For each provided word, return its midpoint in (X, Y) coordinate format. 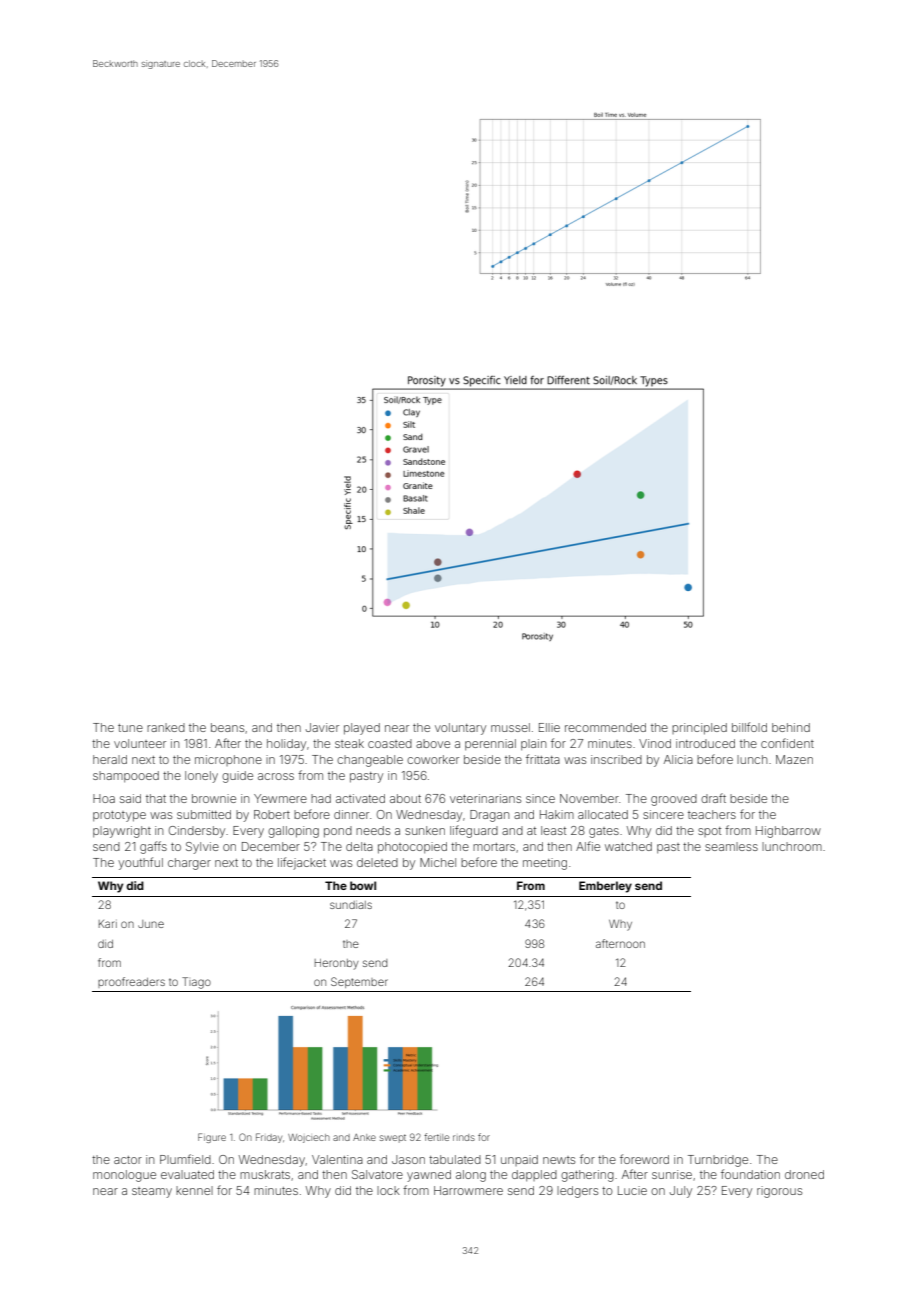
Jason (408, 1159)
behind (791, 727)
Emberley (605, 887)
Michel (438, 862)
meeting (545, 864)
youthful (140, 863)
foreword (644, 1159)
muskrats (265, 1174)
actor (128, 1160)
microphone (228, 760)
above (433, 743)
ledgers (577, 1192)
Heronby (337, 964)
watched (628, 846)
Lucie (632, 1190)
